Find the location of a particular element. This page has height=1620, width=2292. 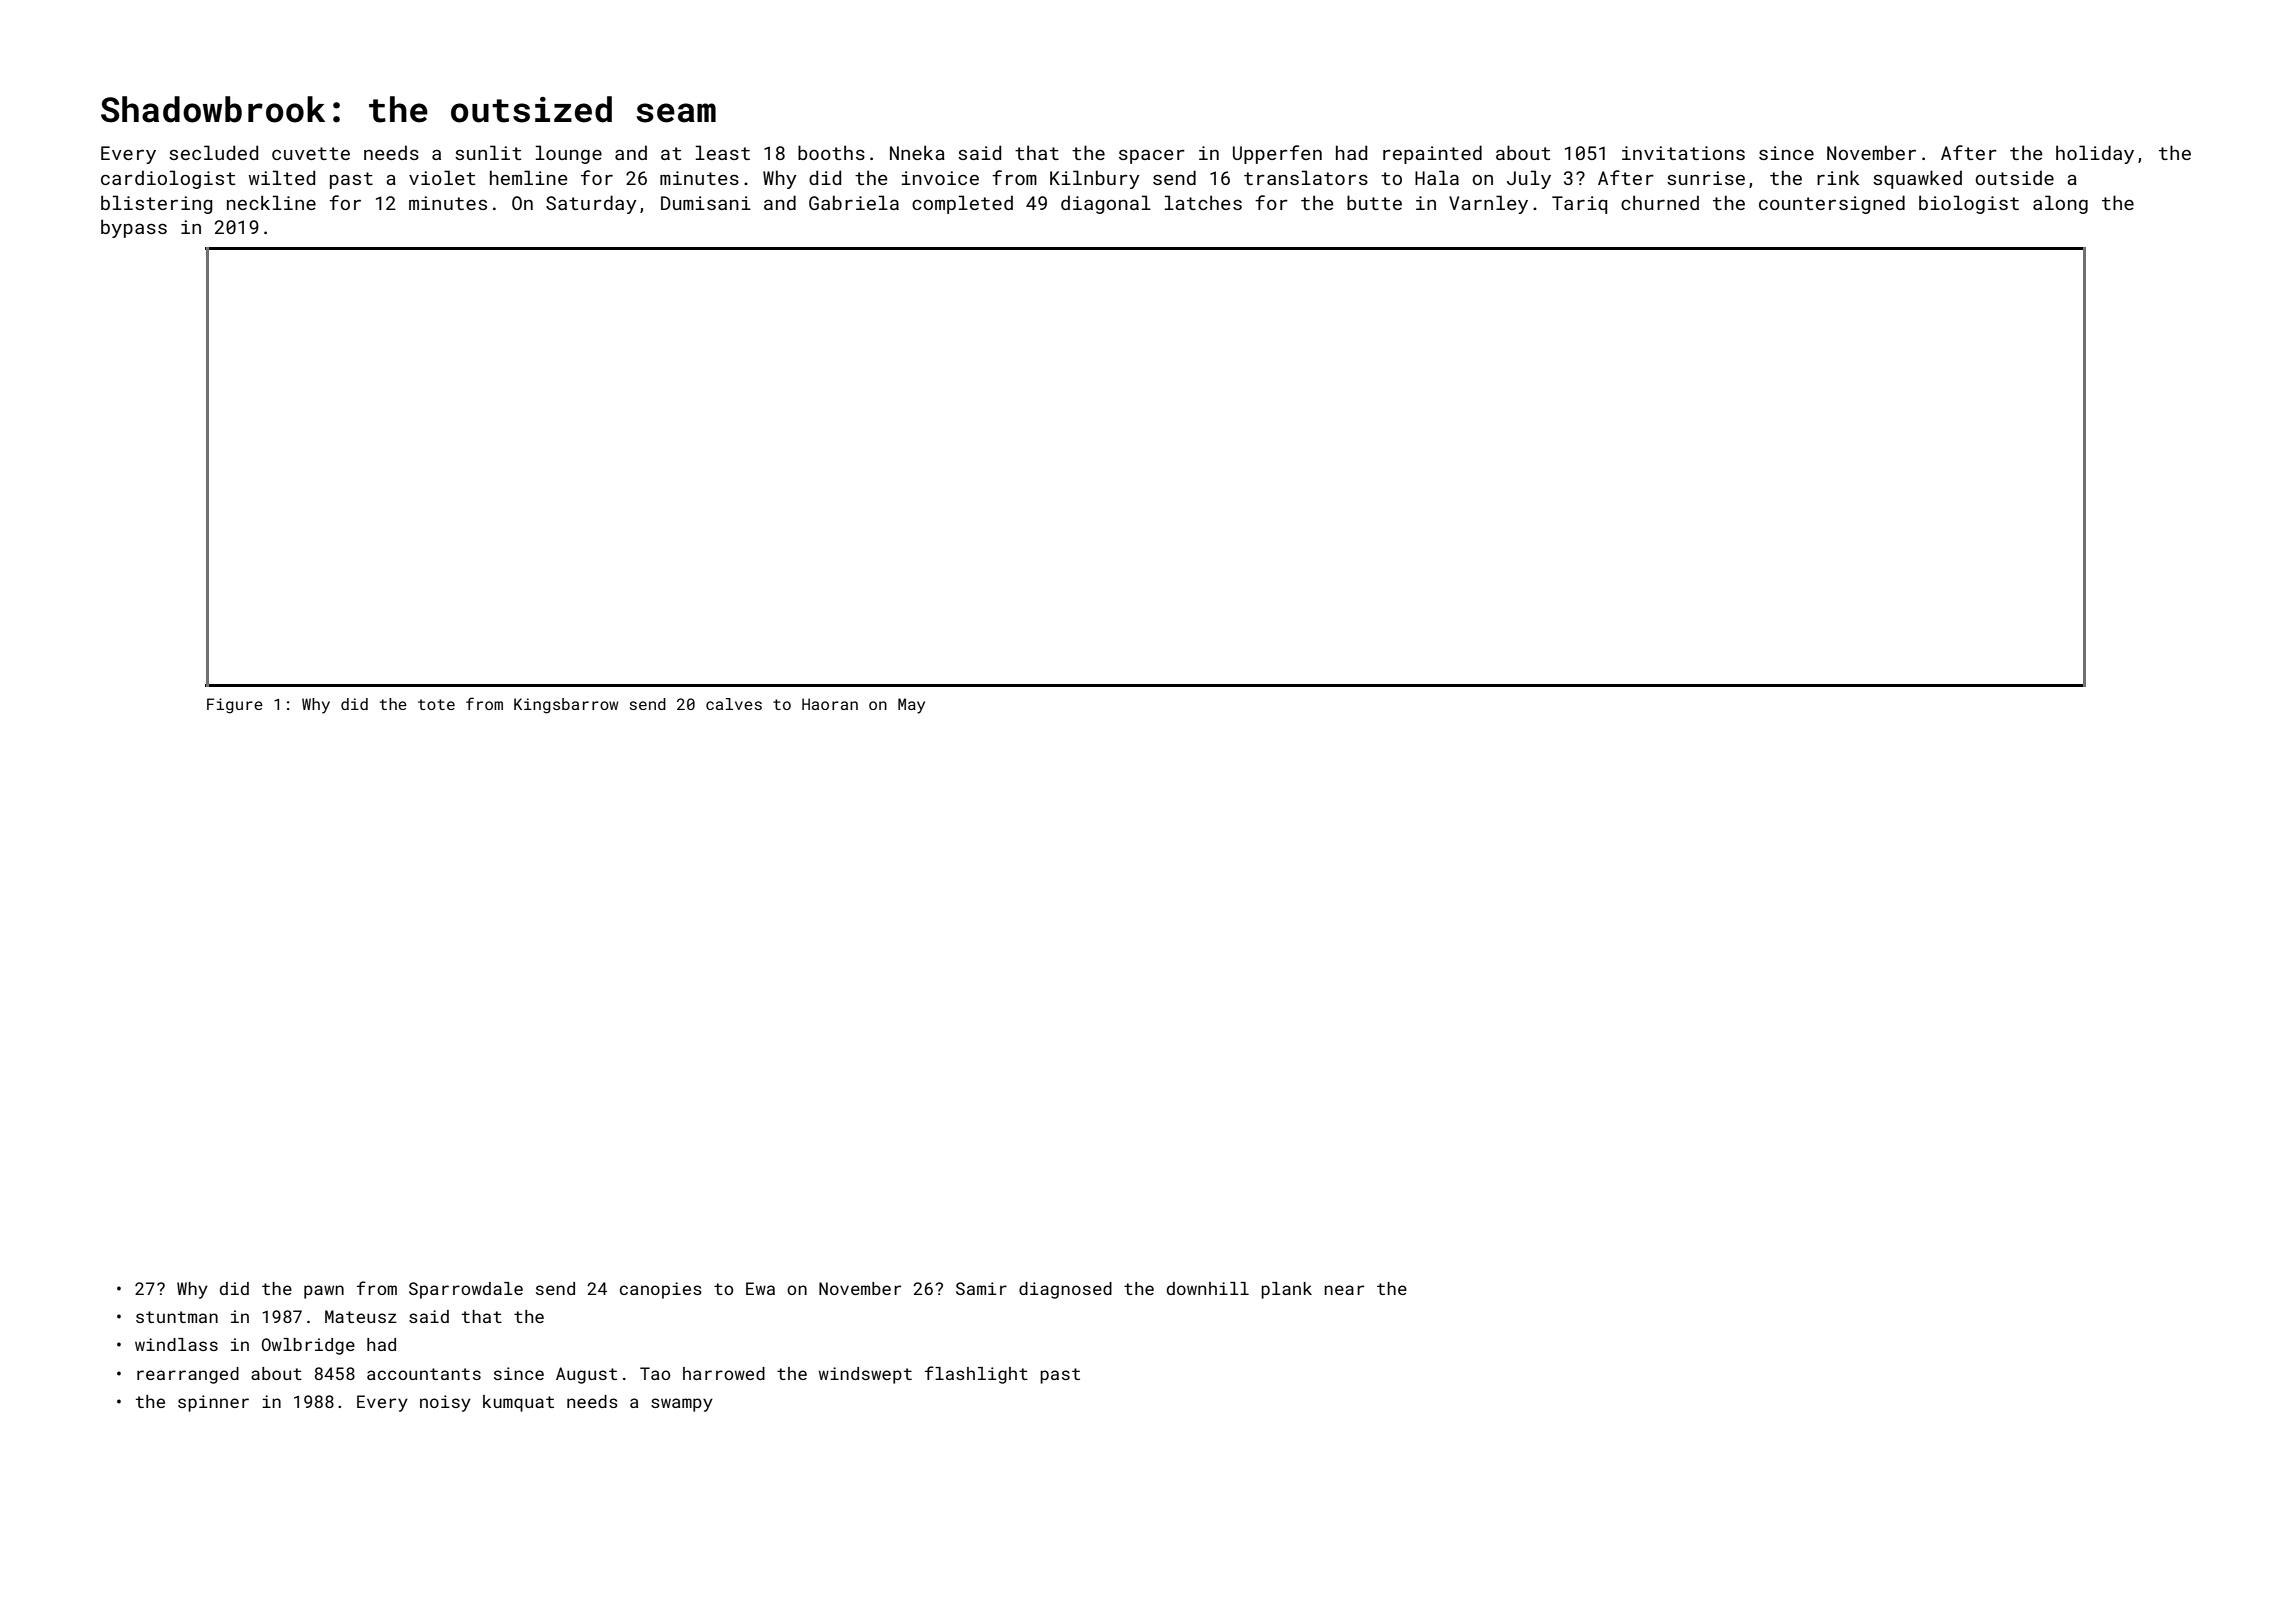

Sparrowdale is located at coordinates (466, 1290).
